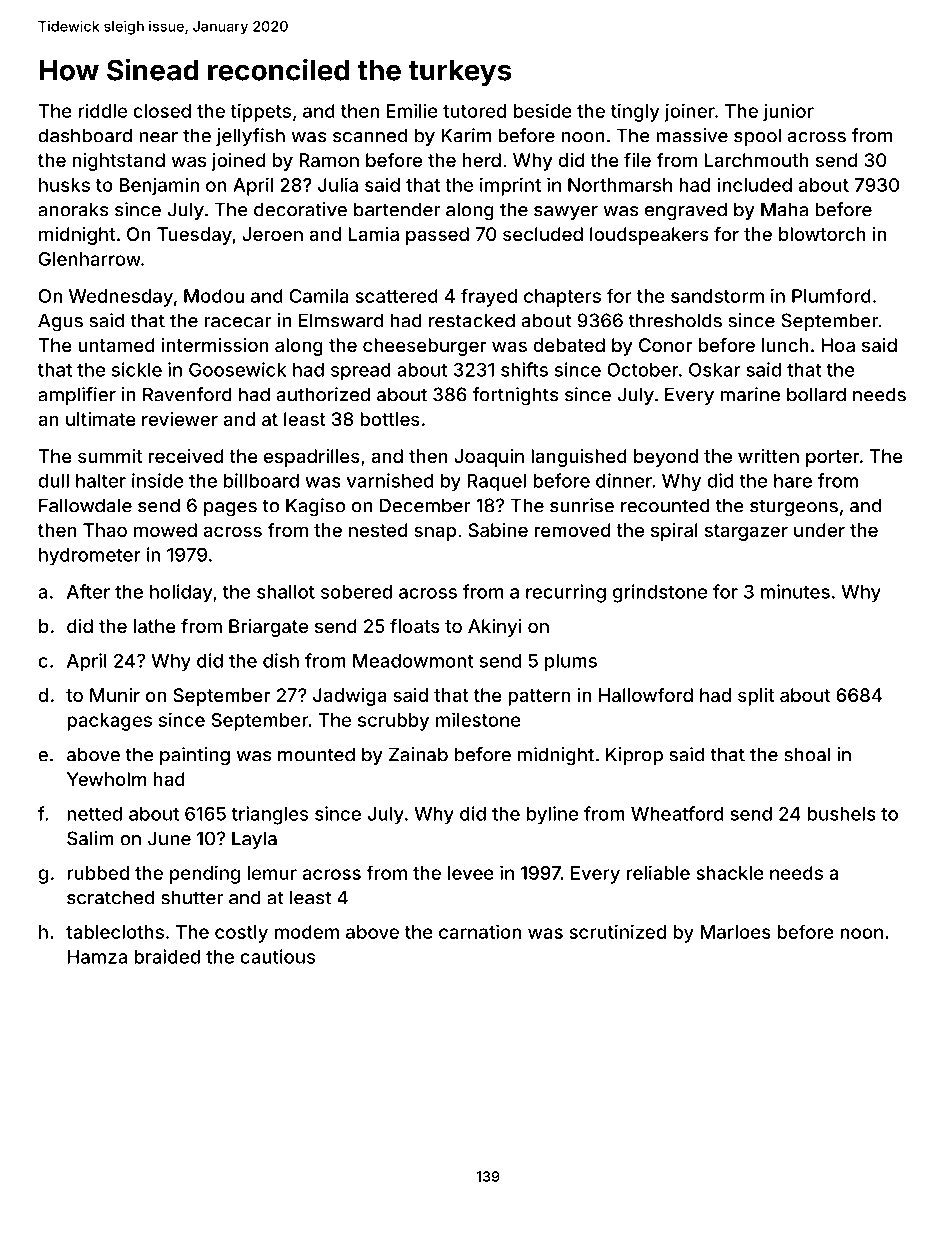 The image size is (952, 1233). What do you see at coordinates (784, 209) in the screenshot?
I see `Maha` at bounding box center [784, 209].
